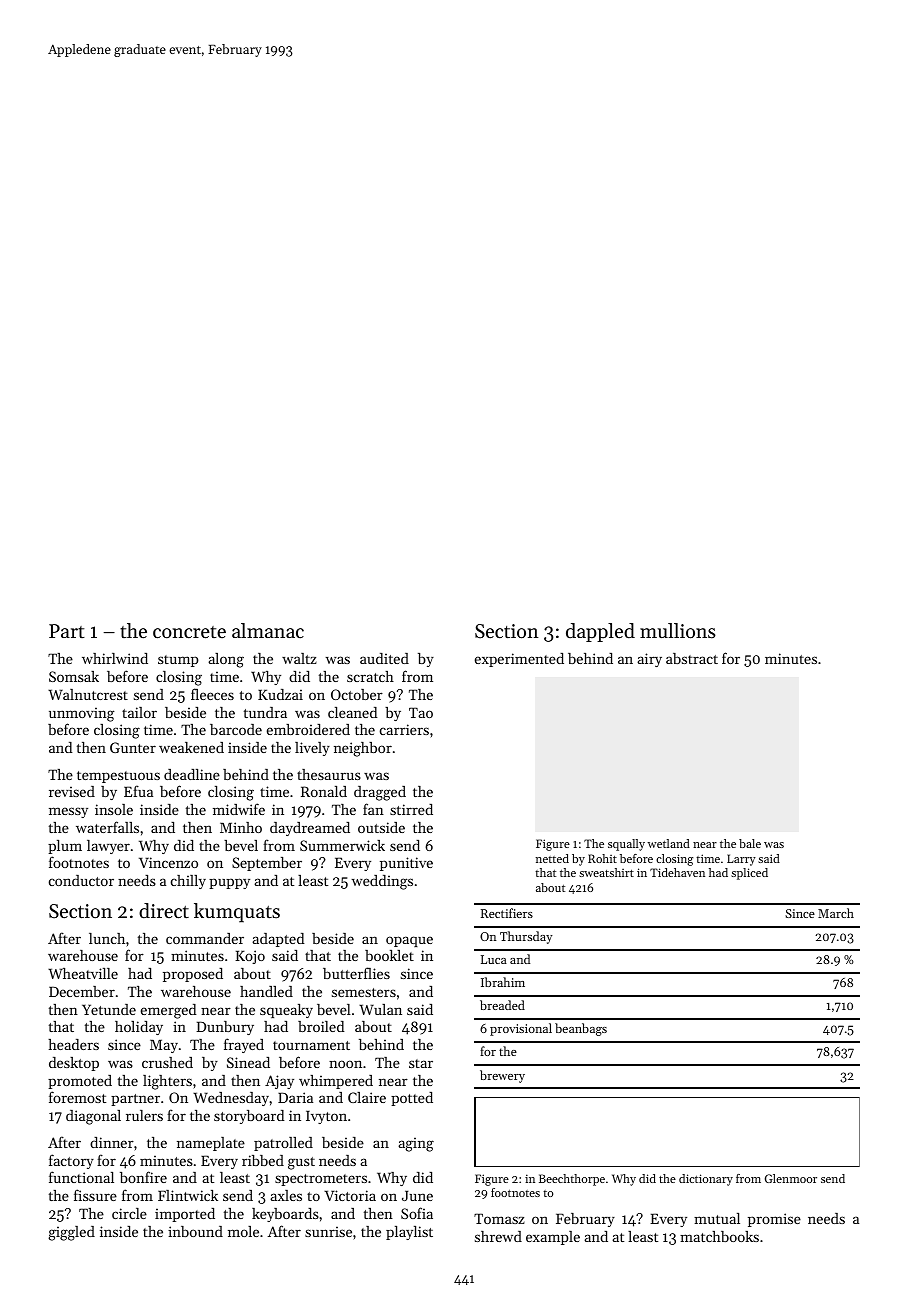 This screenshot has height=1316, width=908. Describe the element at coordinates (626, 845) in the screenshot. I see `squally` at that location.
